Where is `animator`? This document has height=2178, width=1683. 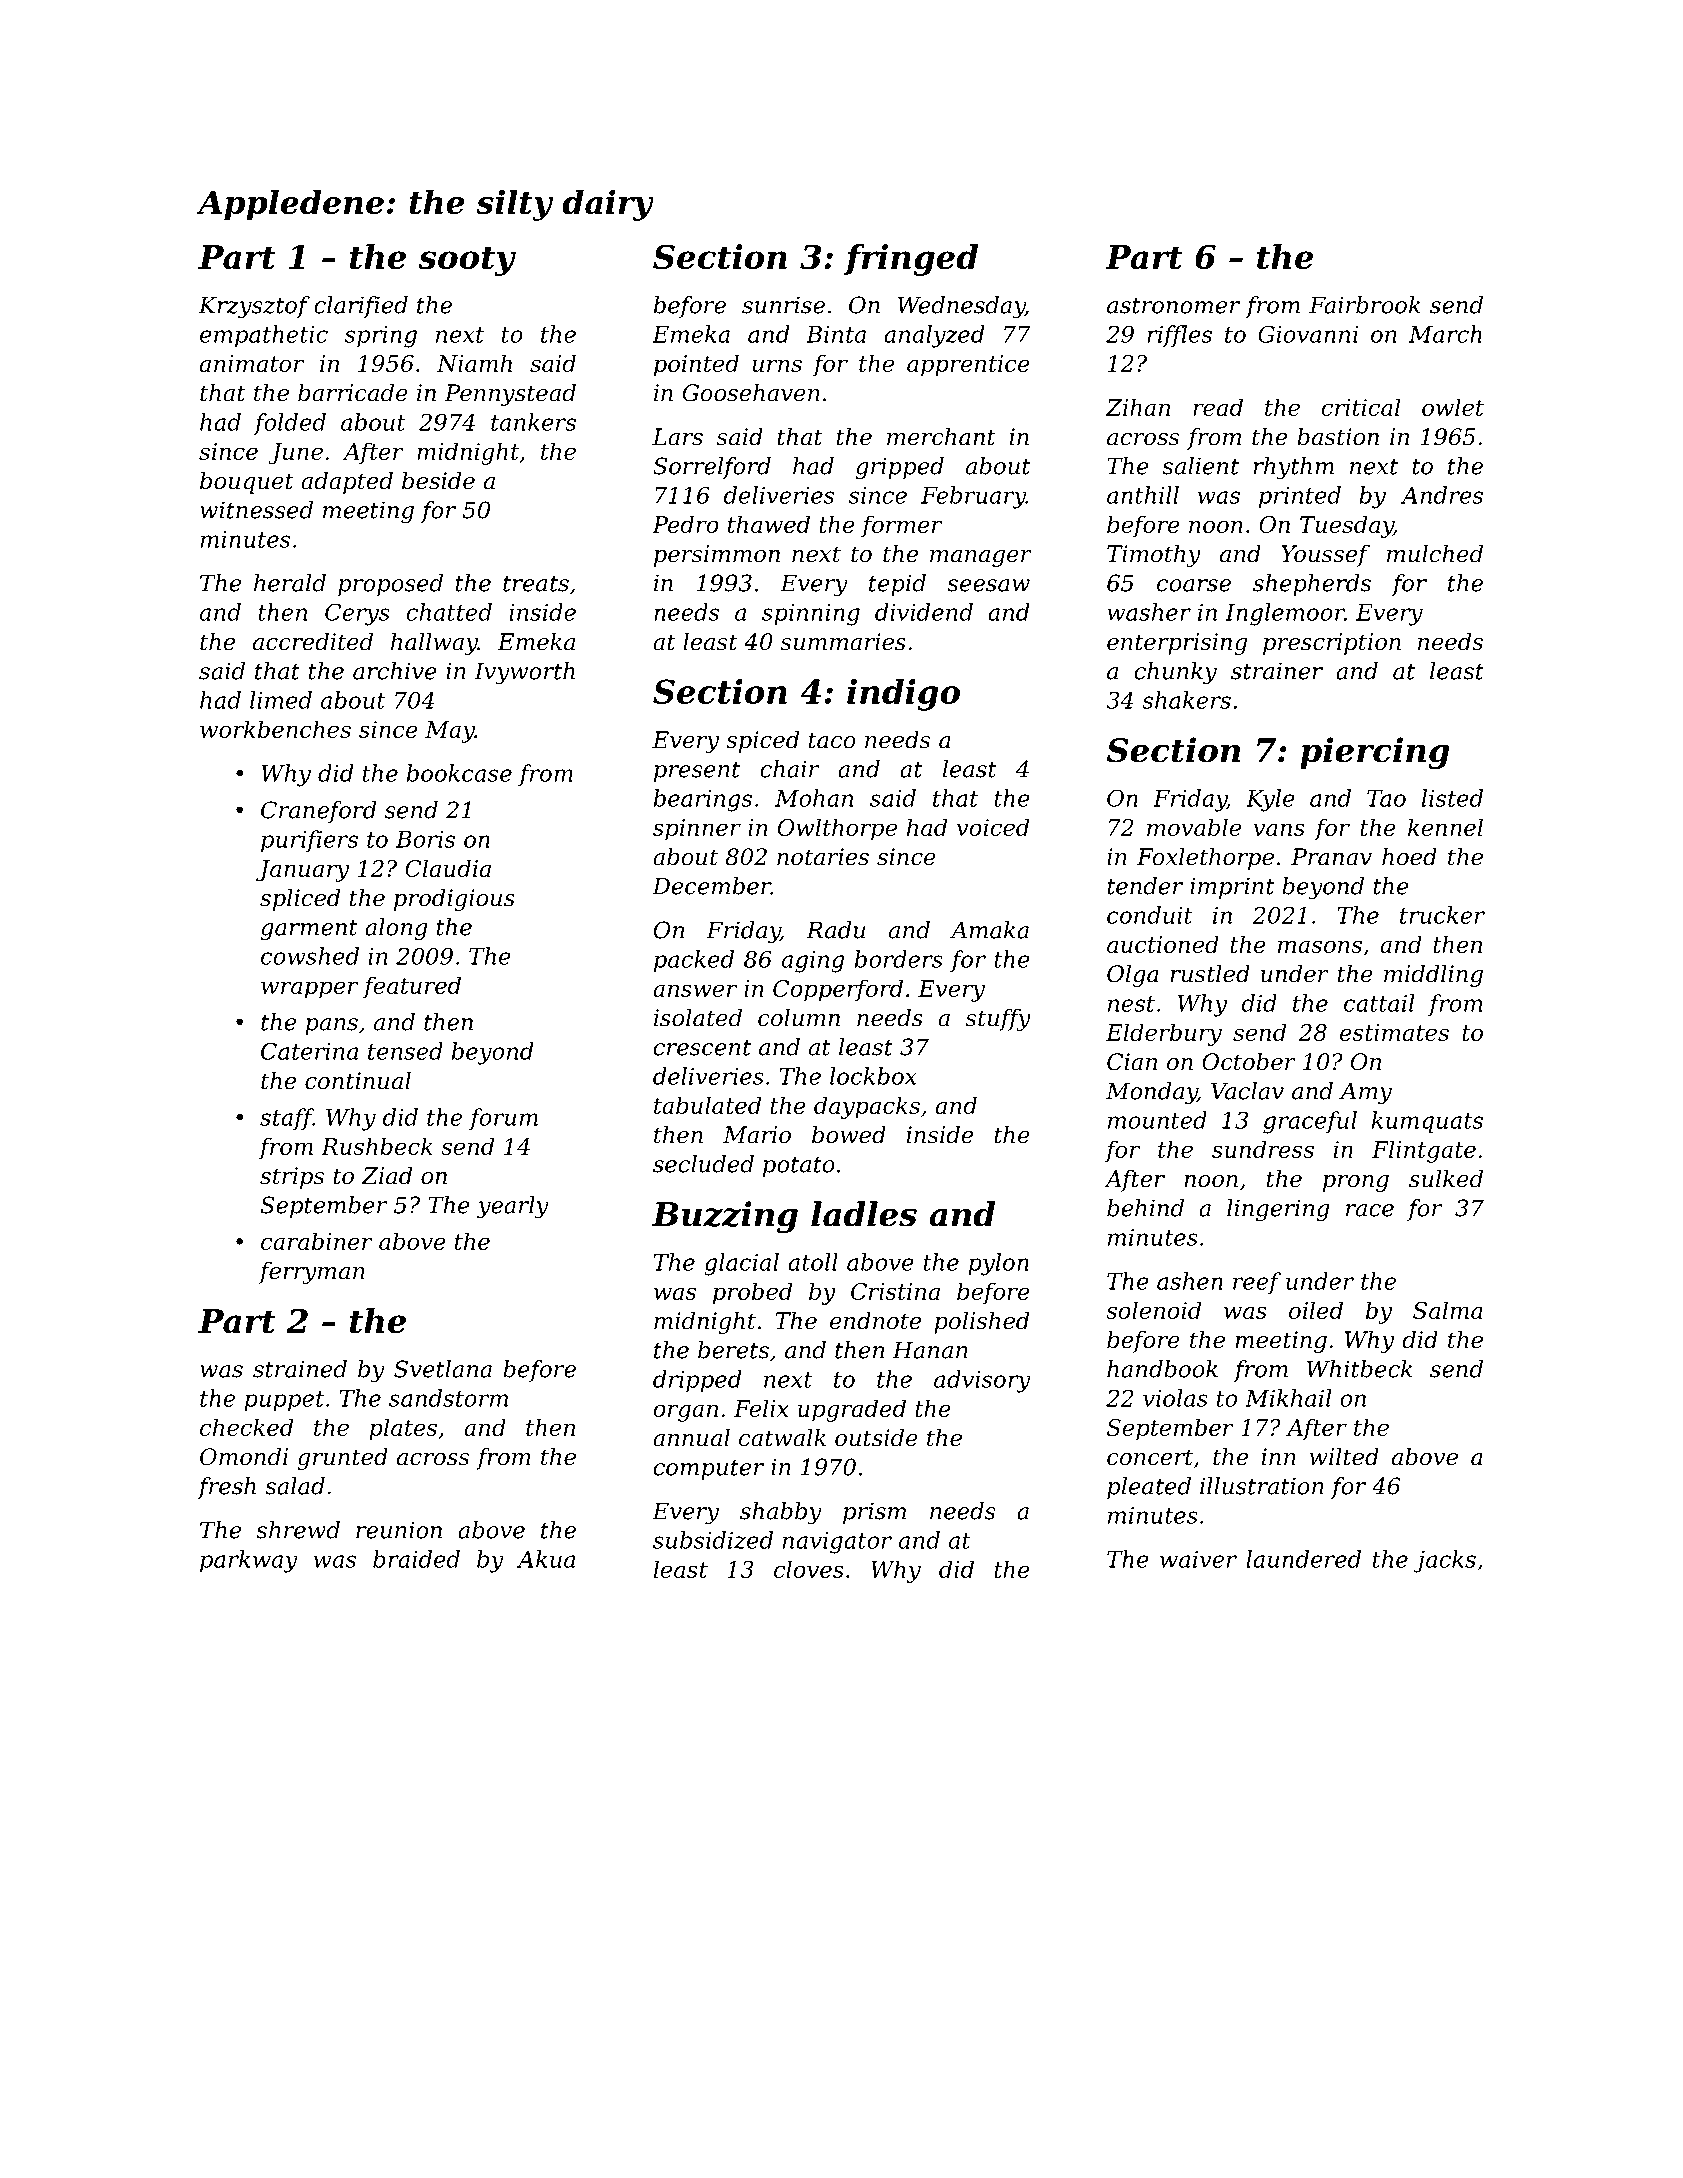 animator is located at coordinates (252, 363).
